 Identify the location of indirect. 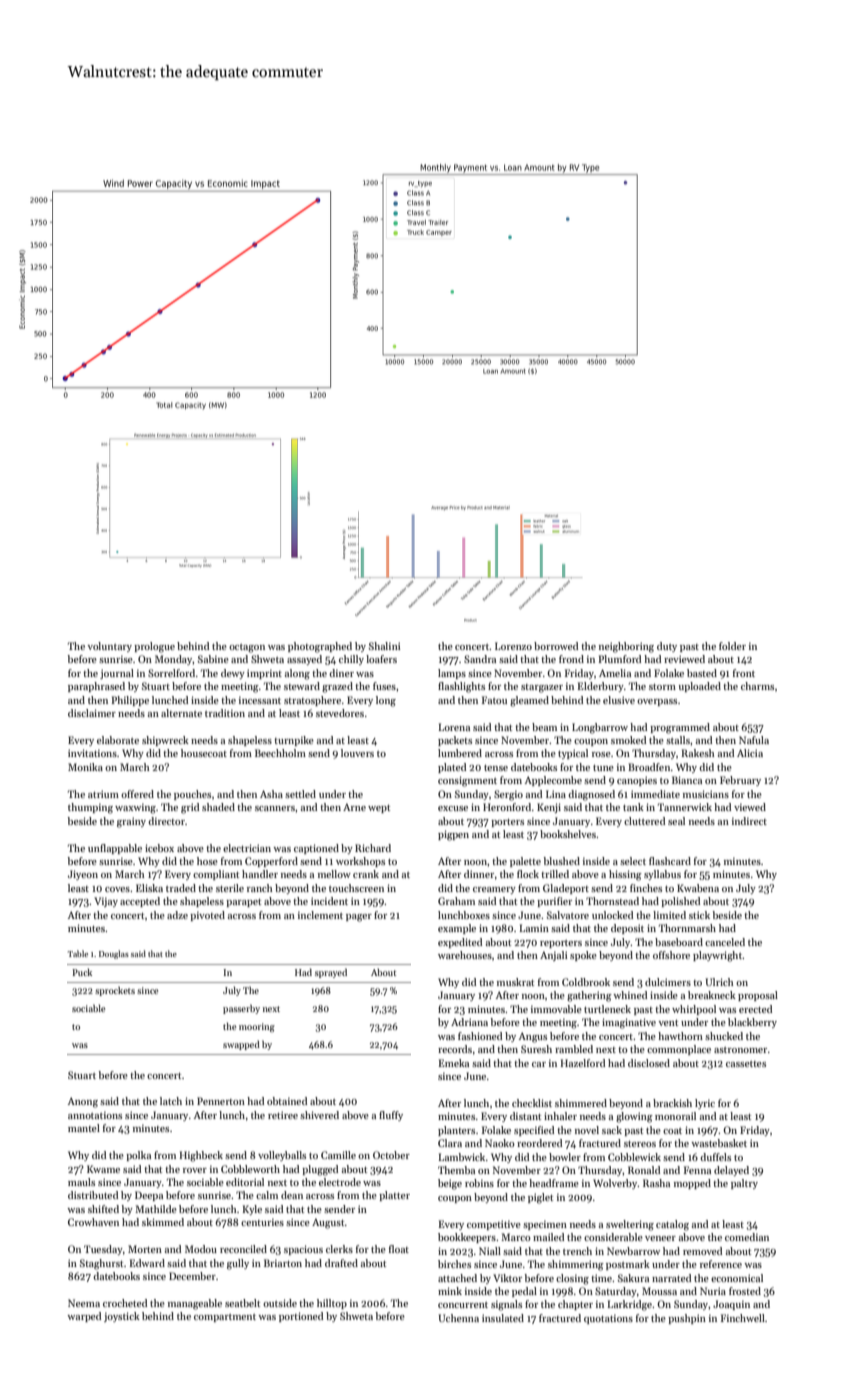
(749, 821).
